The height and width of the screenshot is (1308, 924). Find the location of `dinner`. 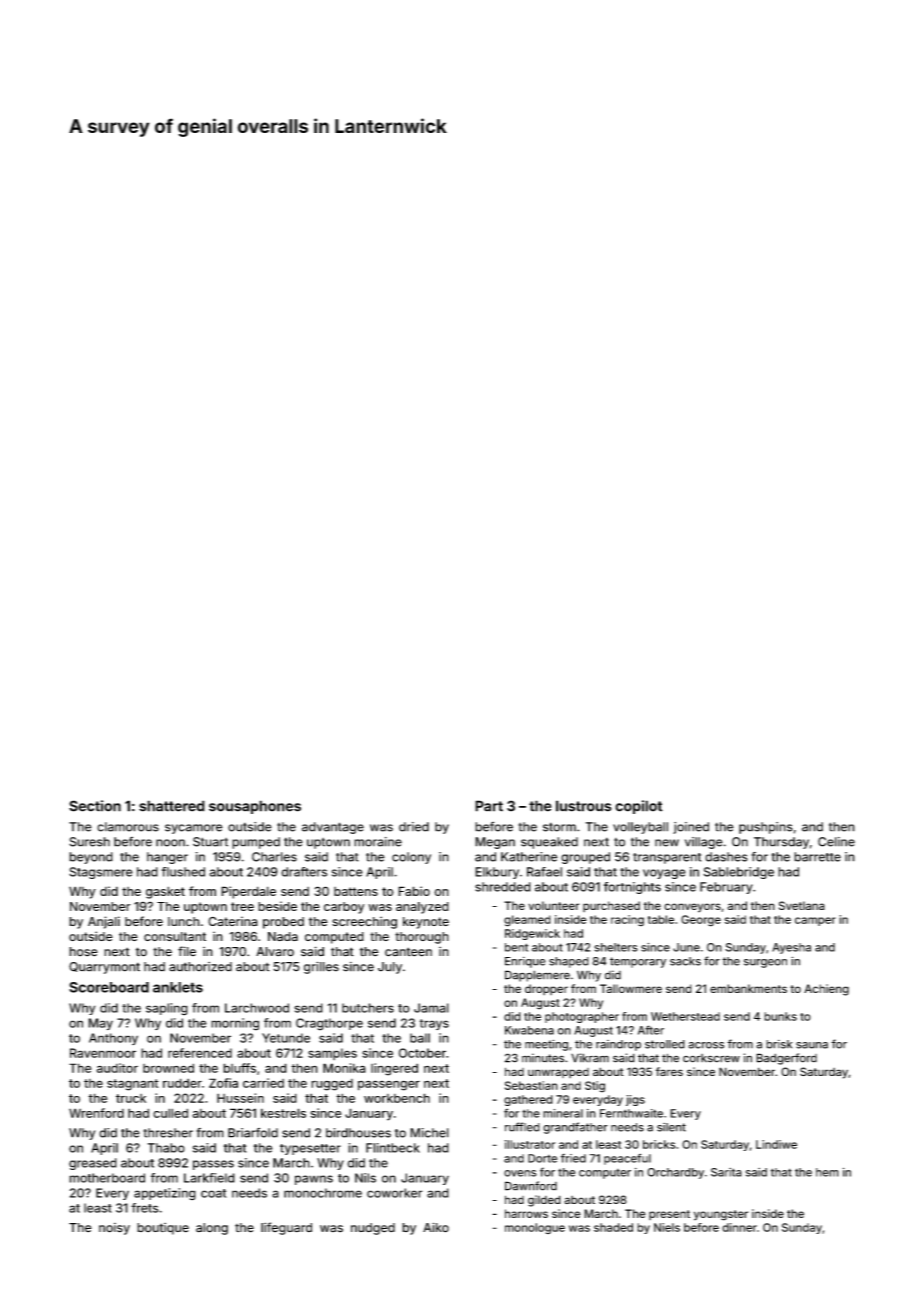

dinner is located at coordinates (739, 1227).
